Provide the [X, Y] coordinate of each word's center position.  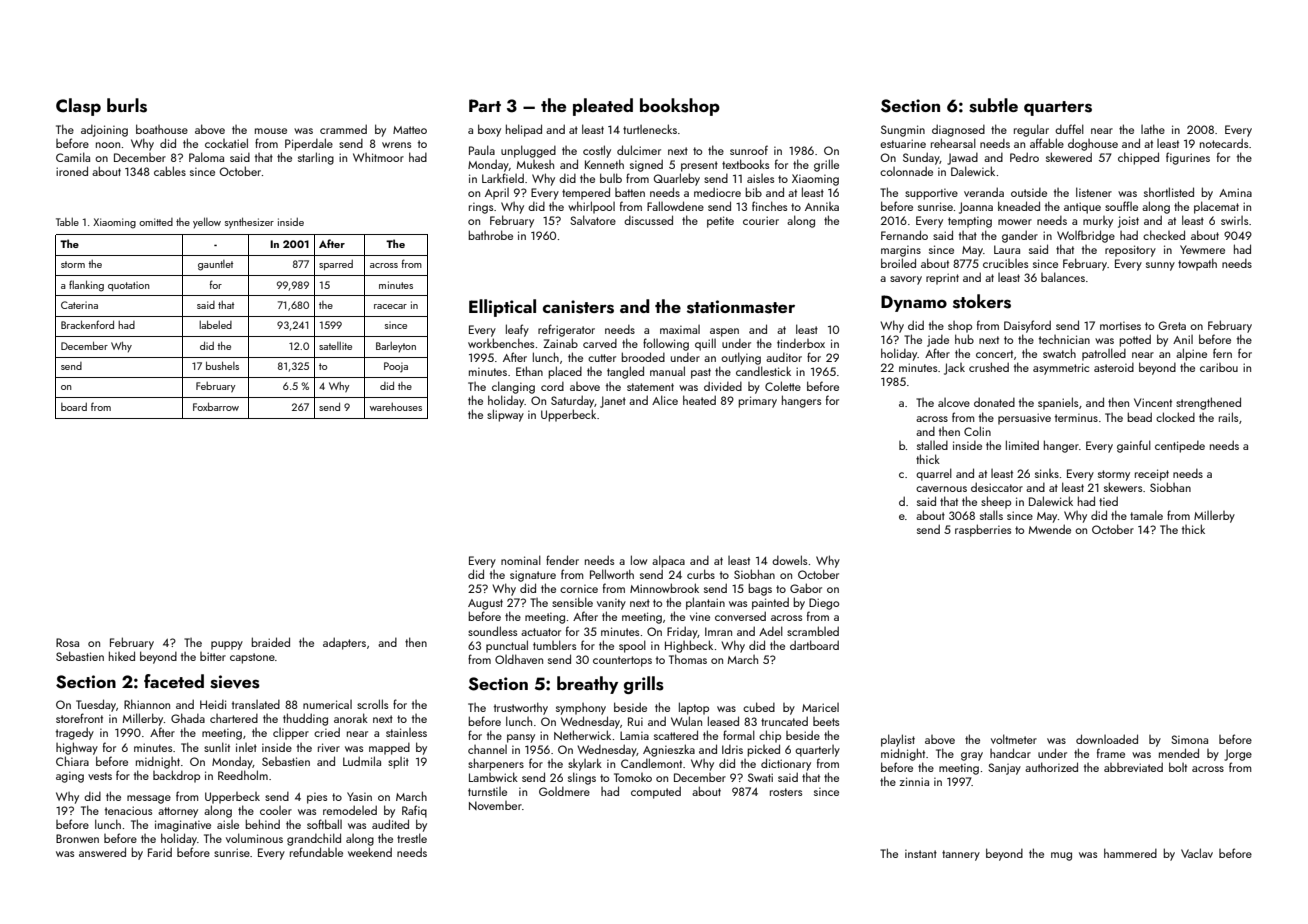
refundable [316, 852]
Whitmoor [378, 157]
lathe [1153, 129]
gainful [1134, 446]
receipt [1152, 475]
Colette [783, 386]
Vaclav [1197, 853]
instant [921, 853]
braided [270, 642]
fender [562, 560]
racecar [390, 306]
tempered [586, 193]
